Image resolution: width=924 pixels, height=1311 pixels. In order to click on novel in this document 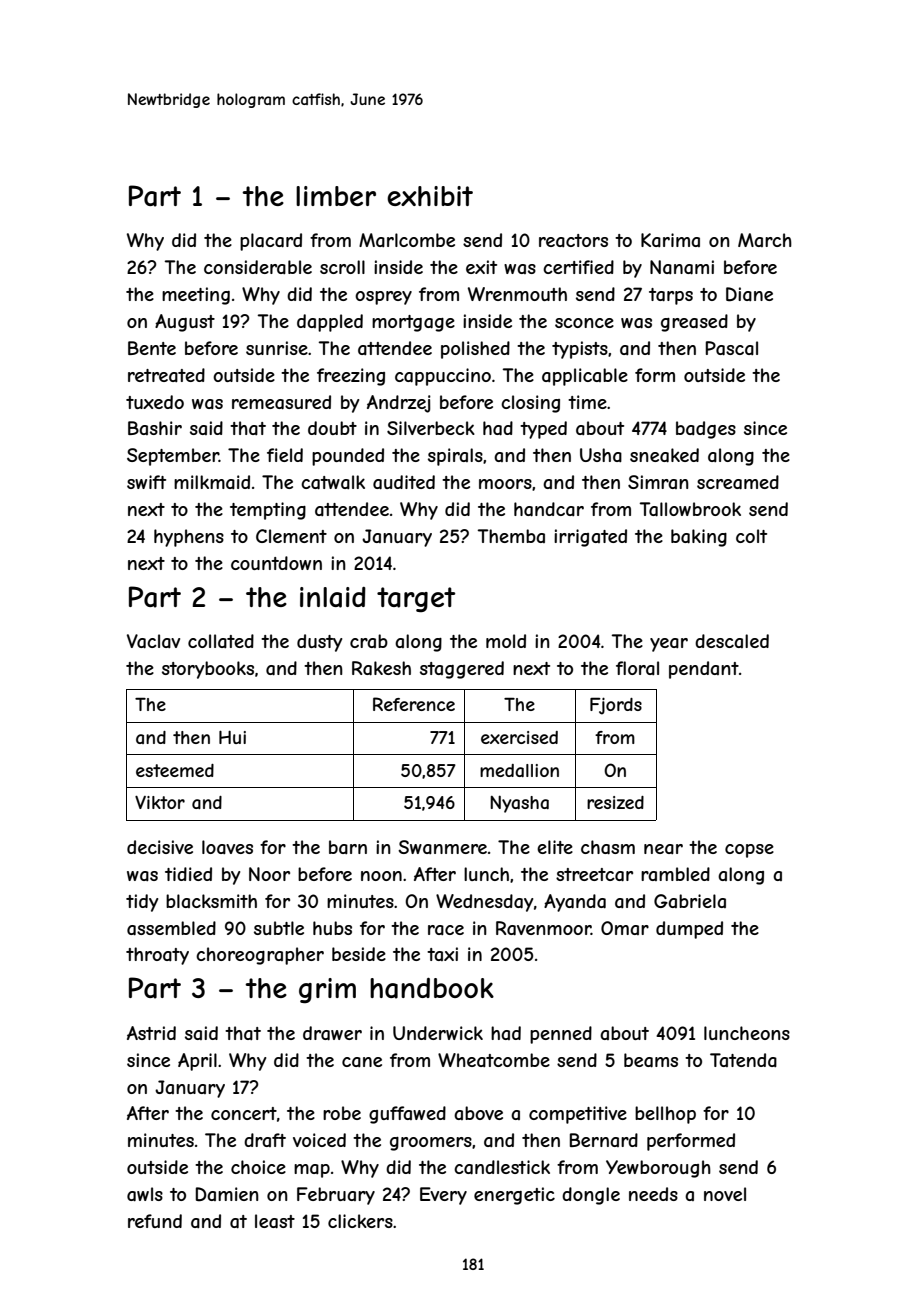, I will do `click(725, 1194)`.
